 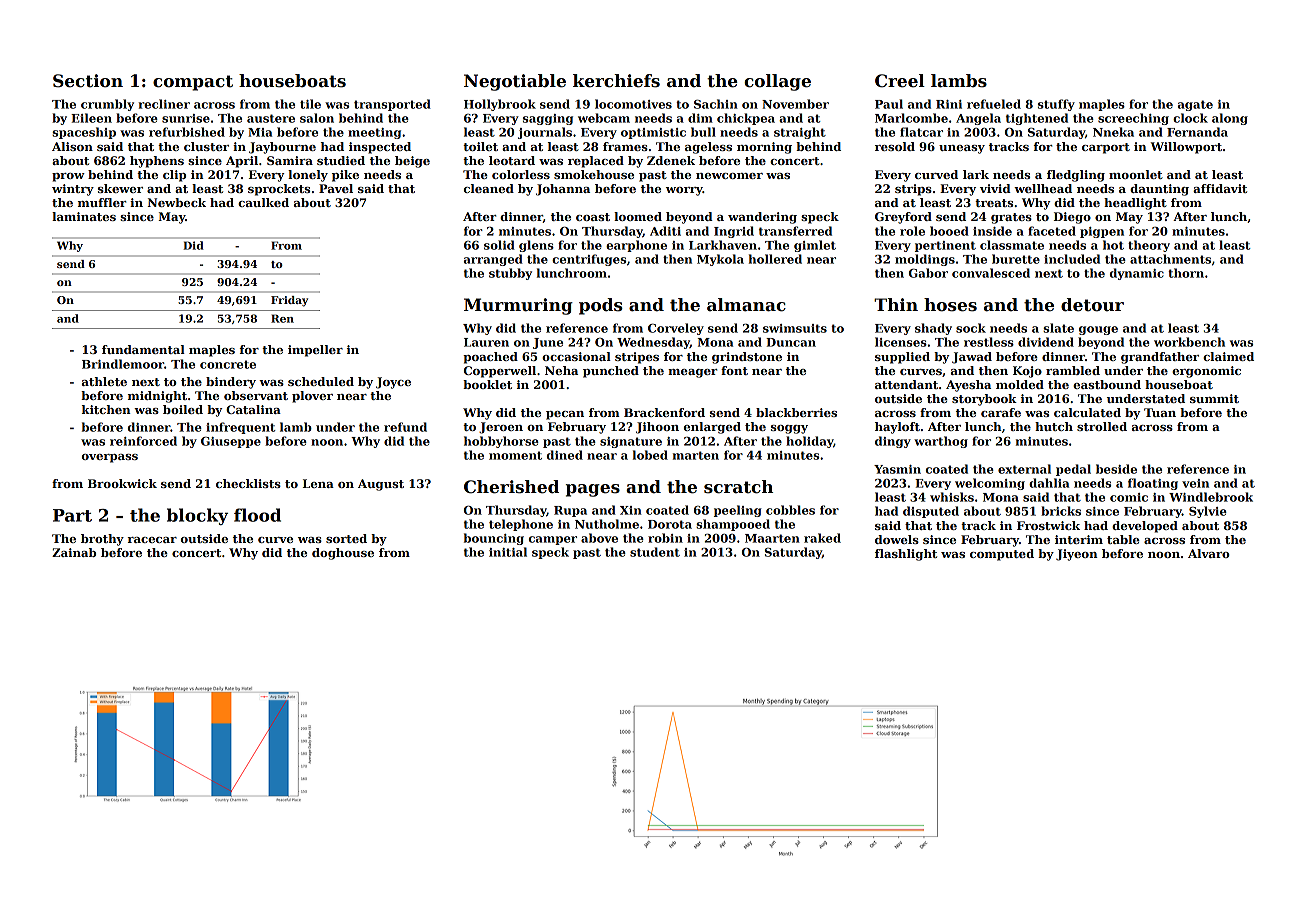 What do you see at coordinates (1208, 512) in the screenshot?
I see `Sylvie` at bounding box center [1208, 512].
